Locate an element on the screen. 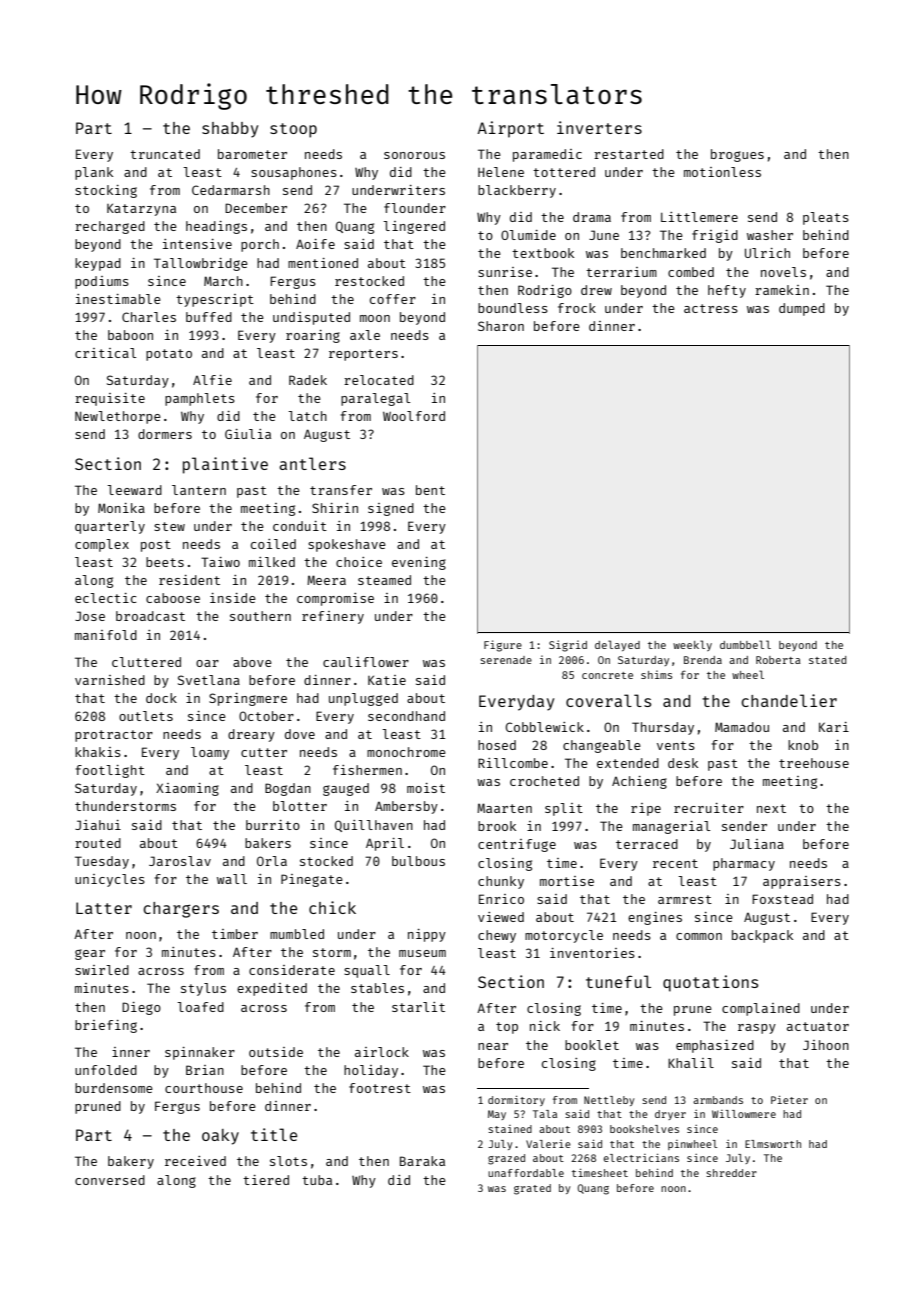 Image resolution: width=924 pixels, height=1308 pixels. actress is located at coordinates (711, 308).
